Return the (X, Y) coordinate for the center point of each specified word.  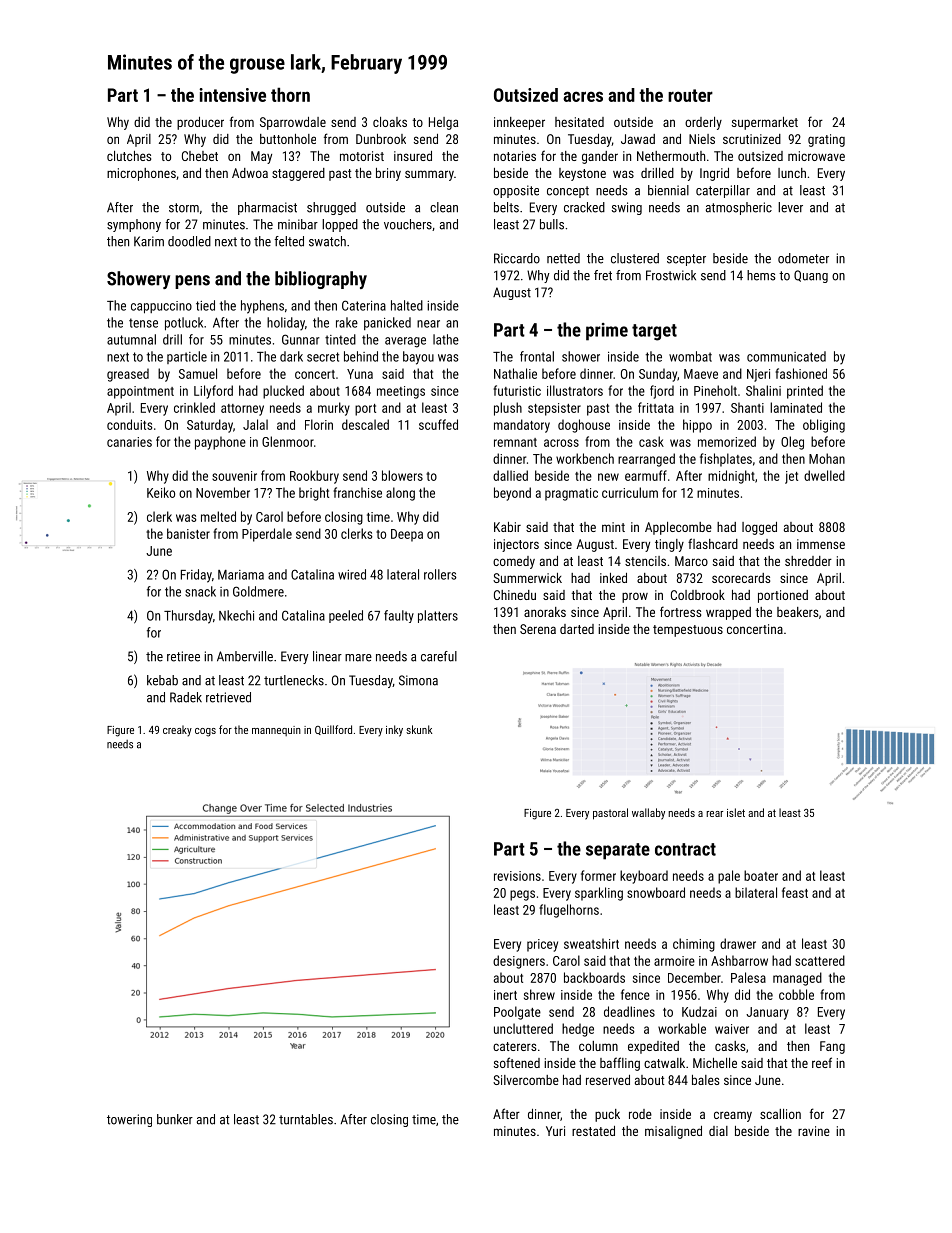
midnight (731, 477)
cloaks (390, 122)
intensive (232, 95)
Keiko (161, 492)
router (690, 95)
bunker (175, 1119)
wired (352, 574)
